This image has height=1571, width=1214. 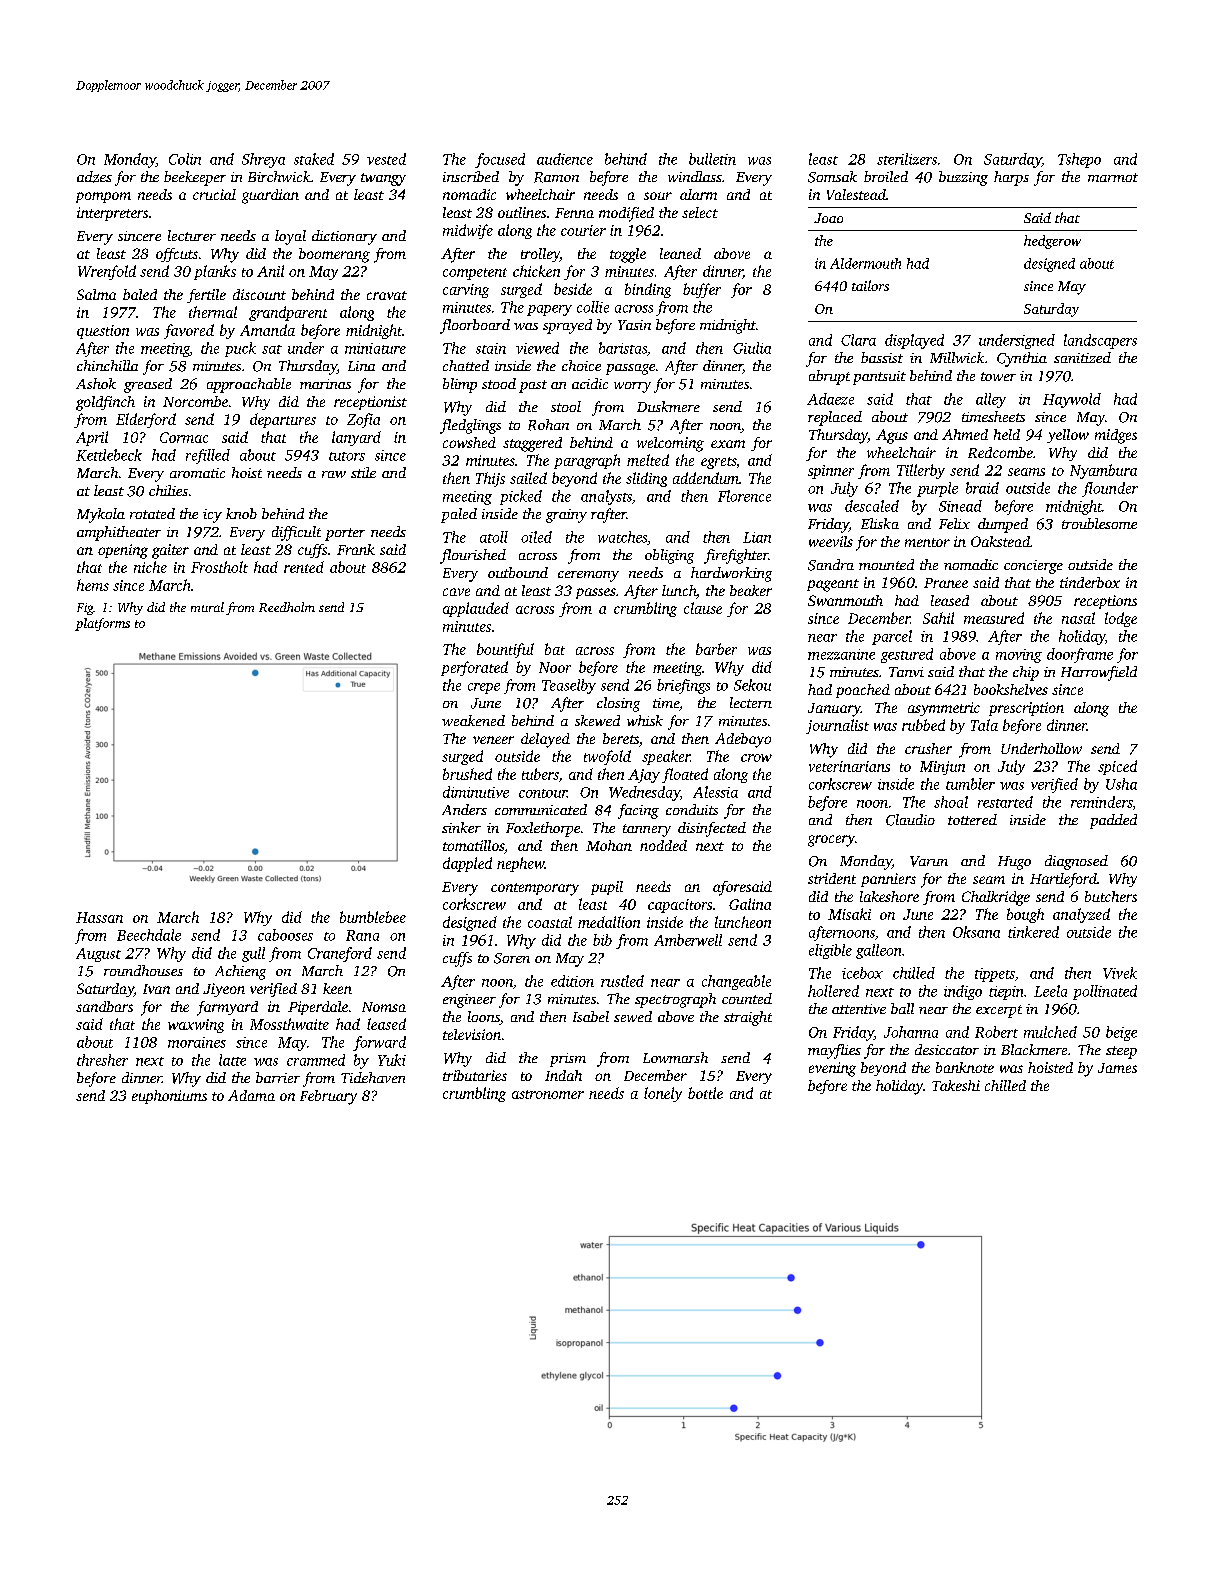 I want to click on thresher, so click(x=102, y=1060).
